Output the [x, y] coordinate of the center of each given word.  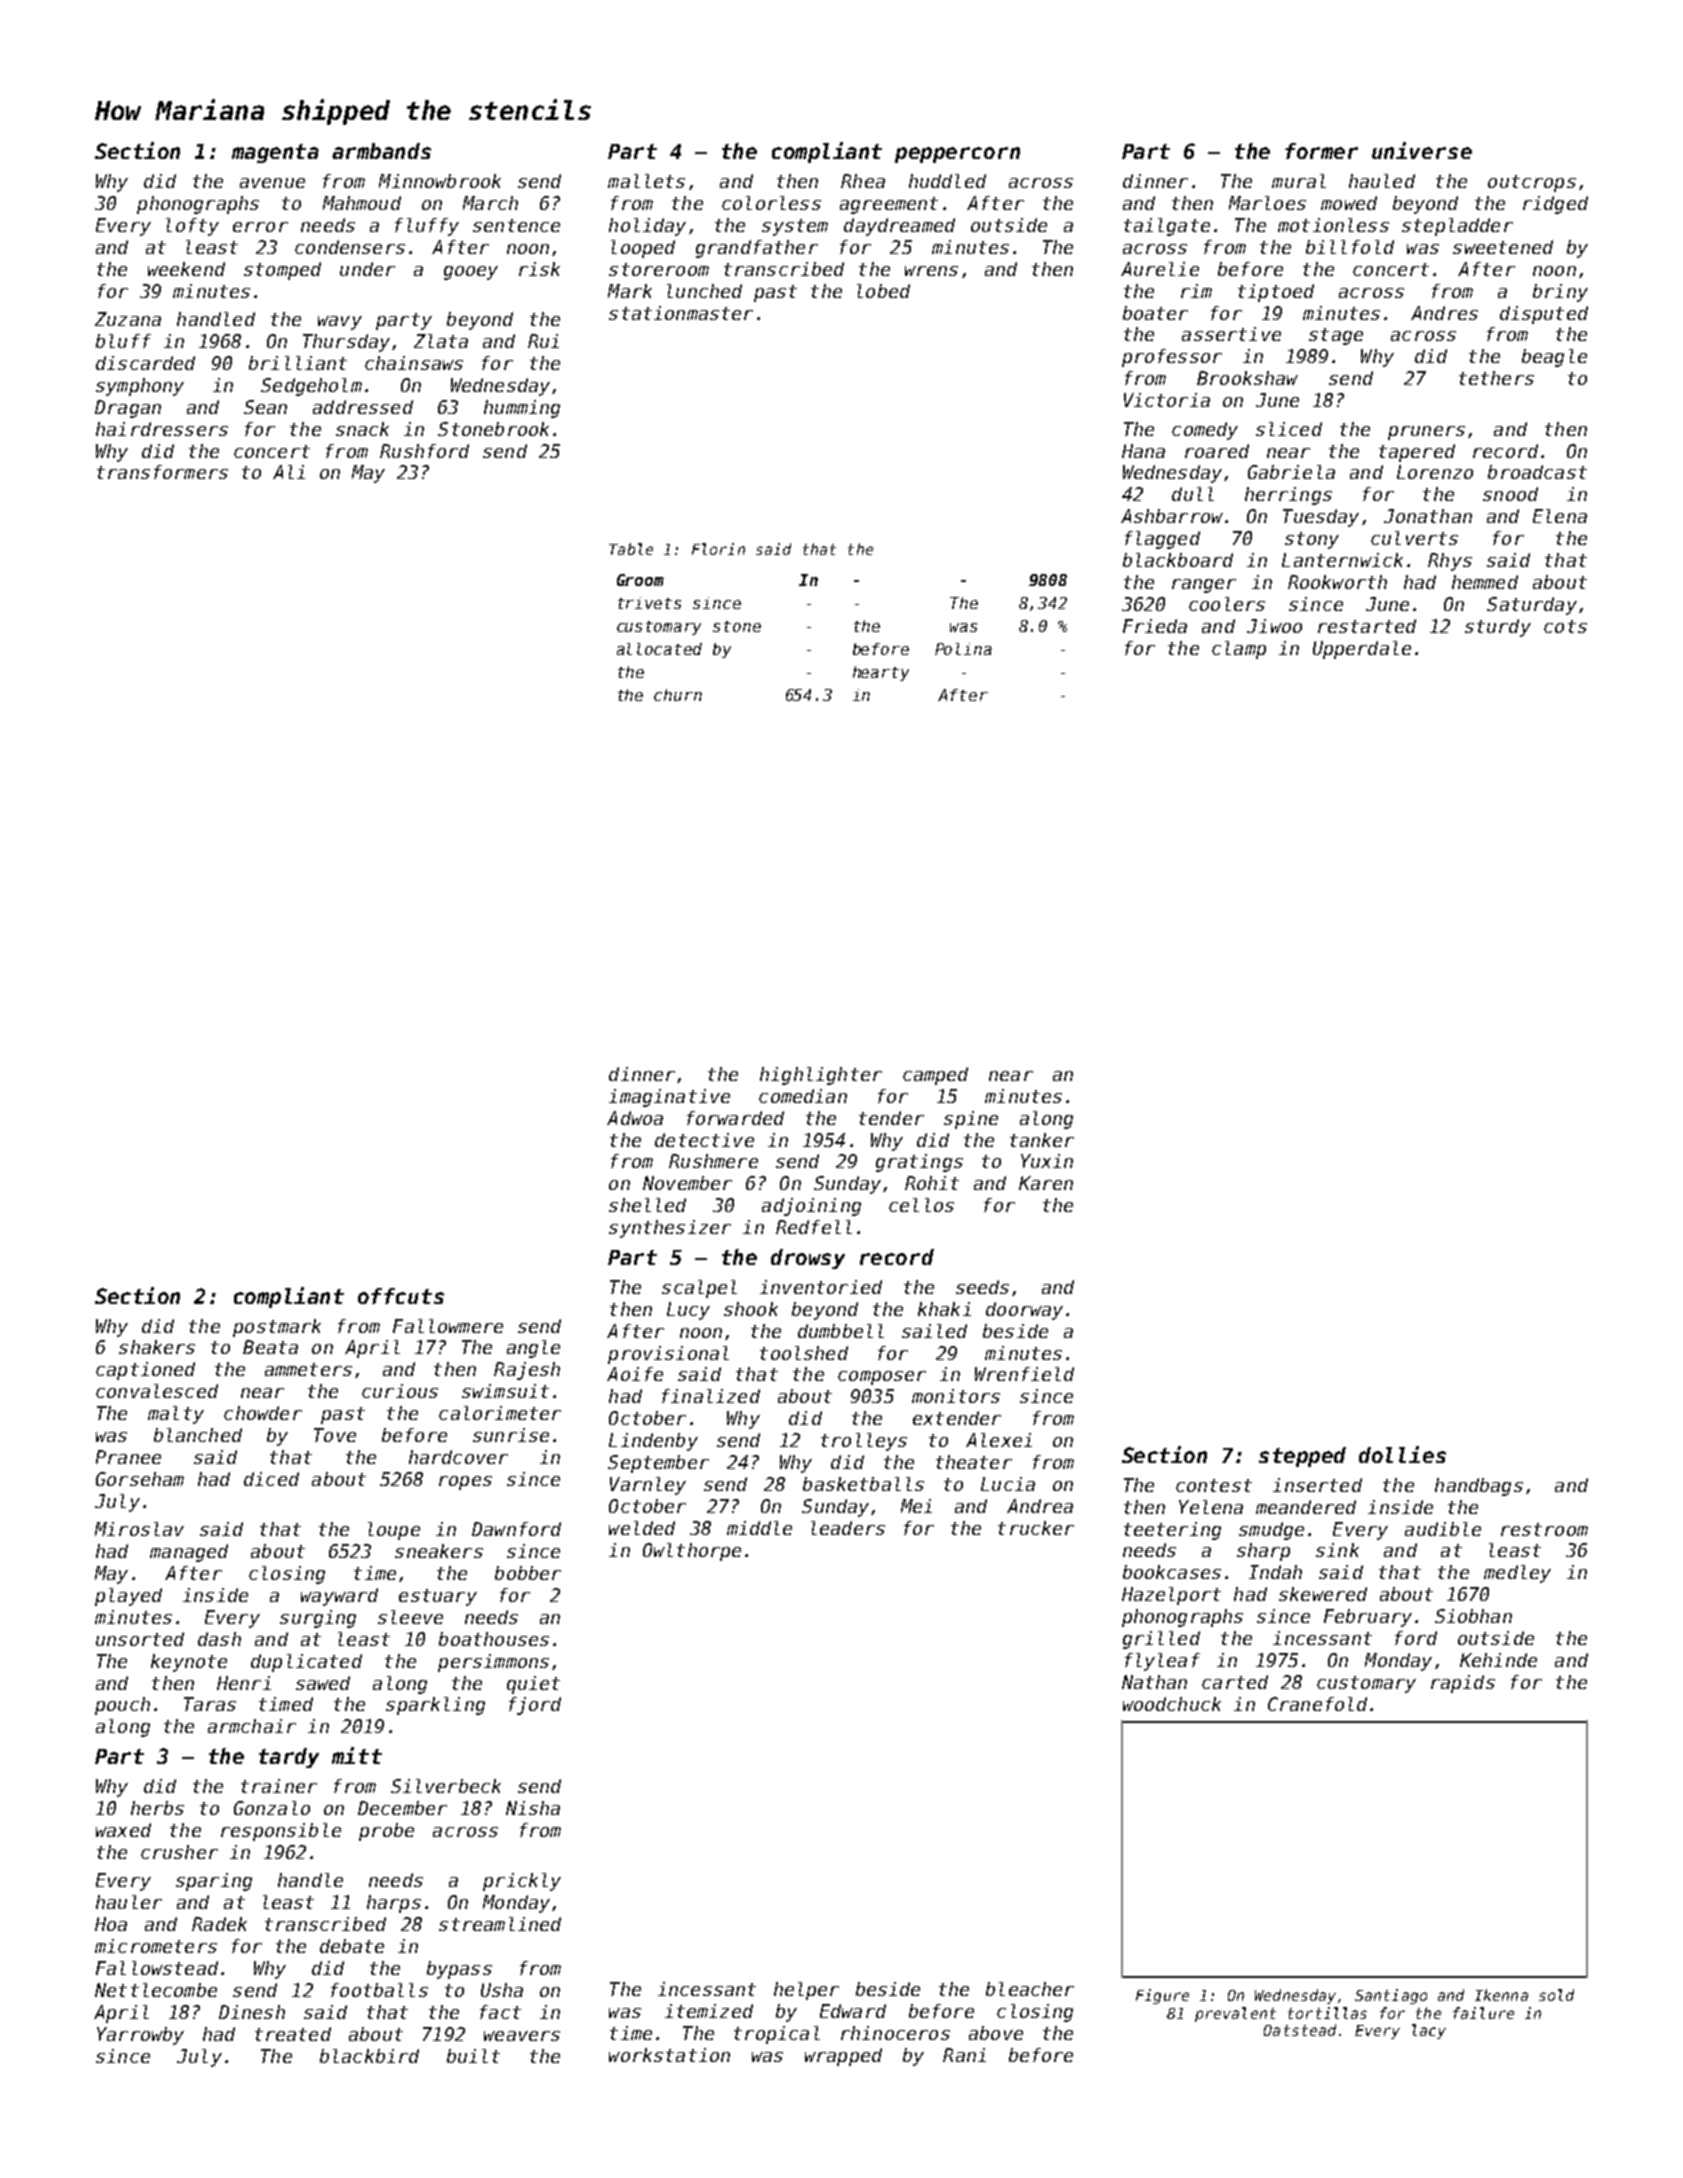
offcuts [401, 1296]
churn [678, 695]
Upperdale [1362, 650]
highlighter [821, 1076]
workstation [669, 2055]
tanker [1042, 1140]
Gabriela [1291, 472]
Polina [963, 649]
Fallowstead [157, 1968]
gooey [471, 273]
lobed [883, 291]
